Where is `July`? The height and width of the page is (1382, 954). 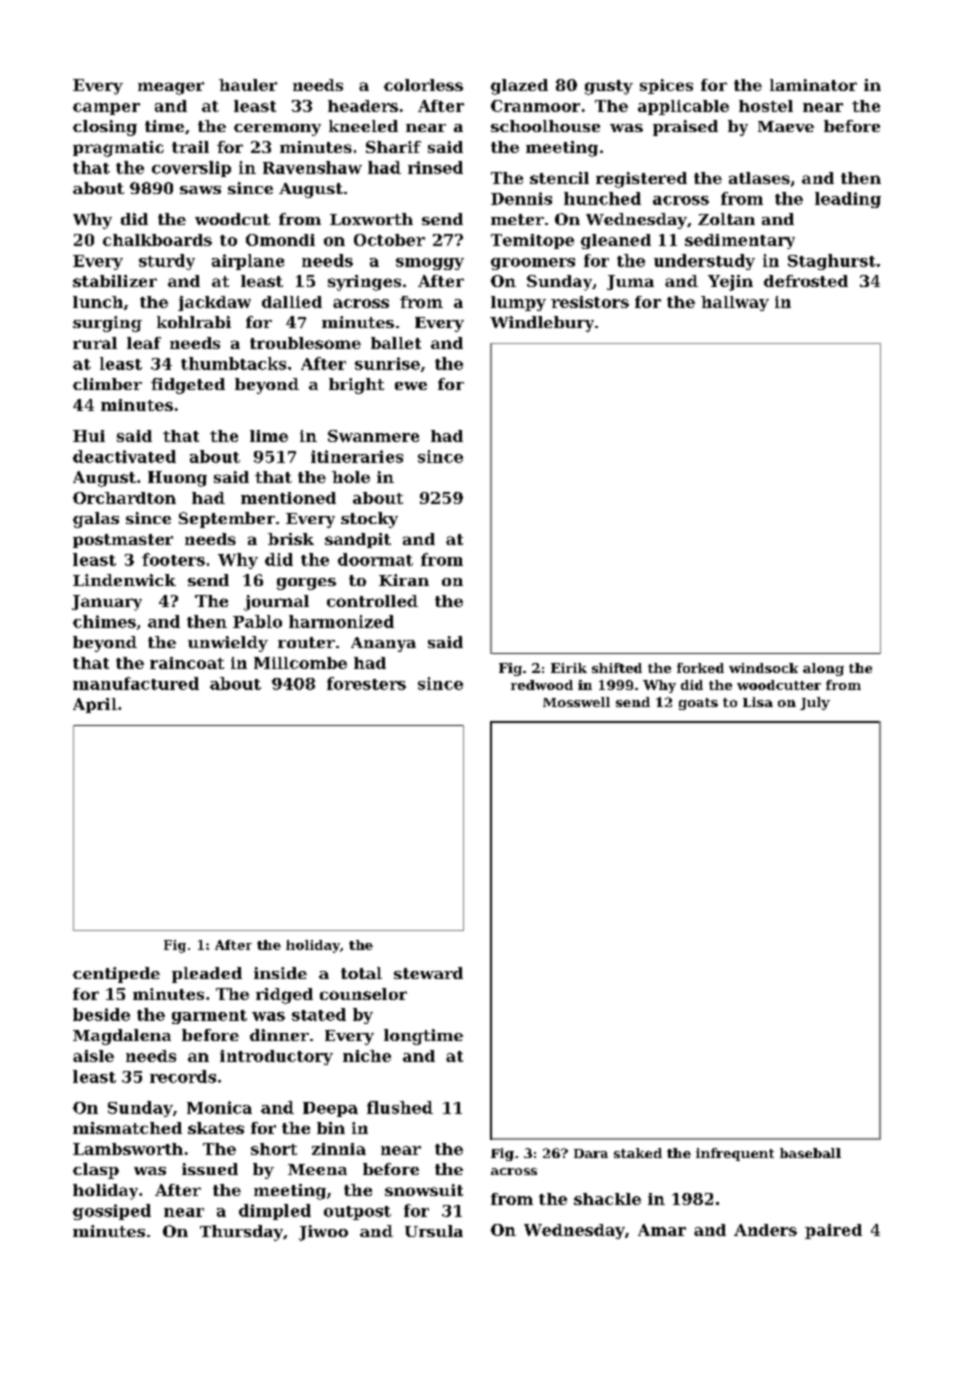 July is located at coordinates (815, 703).
